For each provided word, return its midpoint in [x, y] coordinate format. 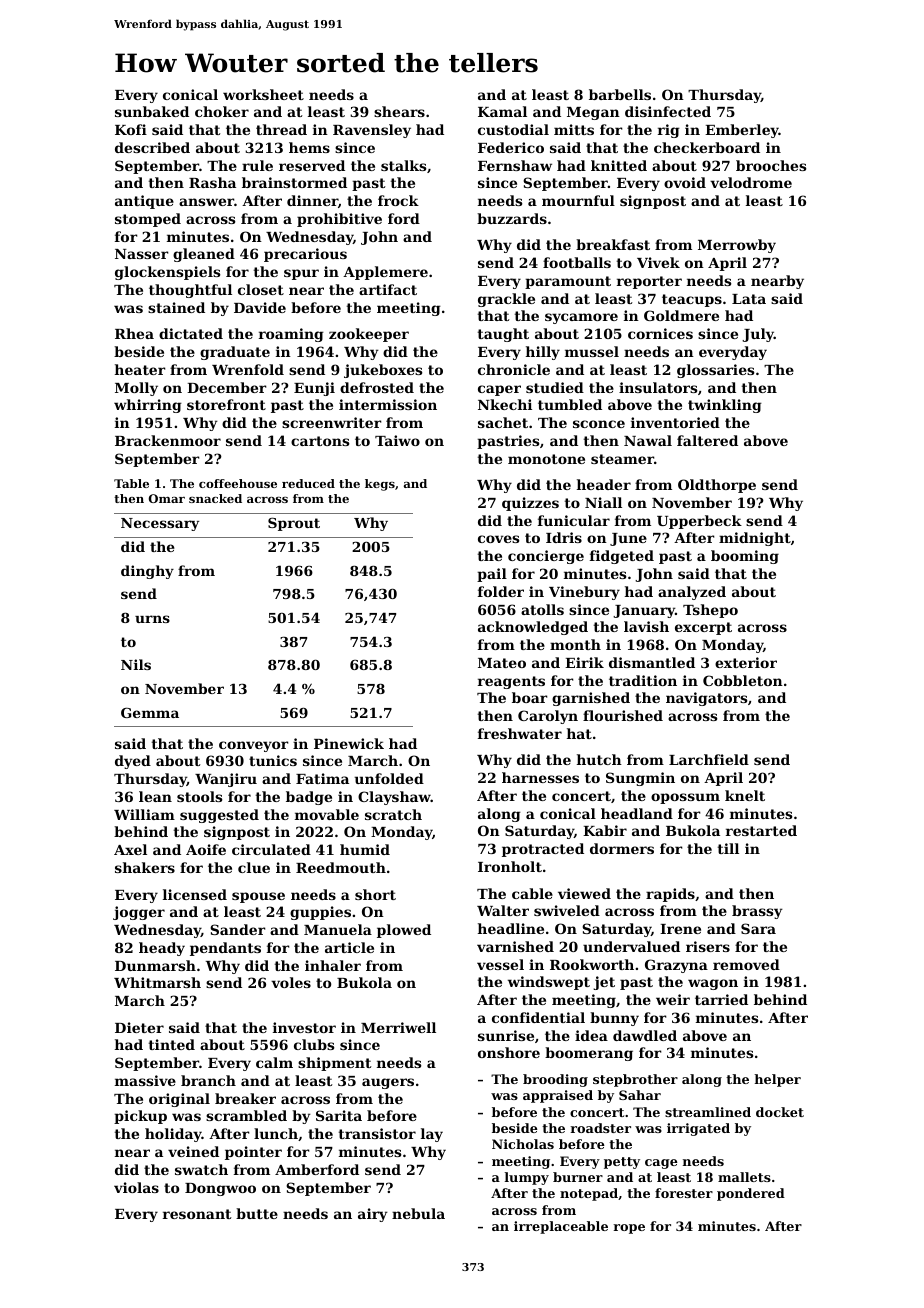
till [728, 848]
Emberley [742, 131]
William [144, 814]
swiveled [567, 910]
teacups [692, 300]
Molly [136, 389]
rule [257, 165]
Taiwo [397, 440]
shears [399, 111]
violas [136, 1187]
